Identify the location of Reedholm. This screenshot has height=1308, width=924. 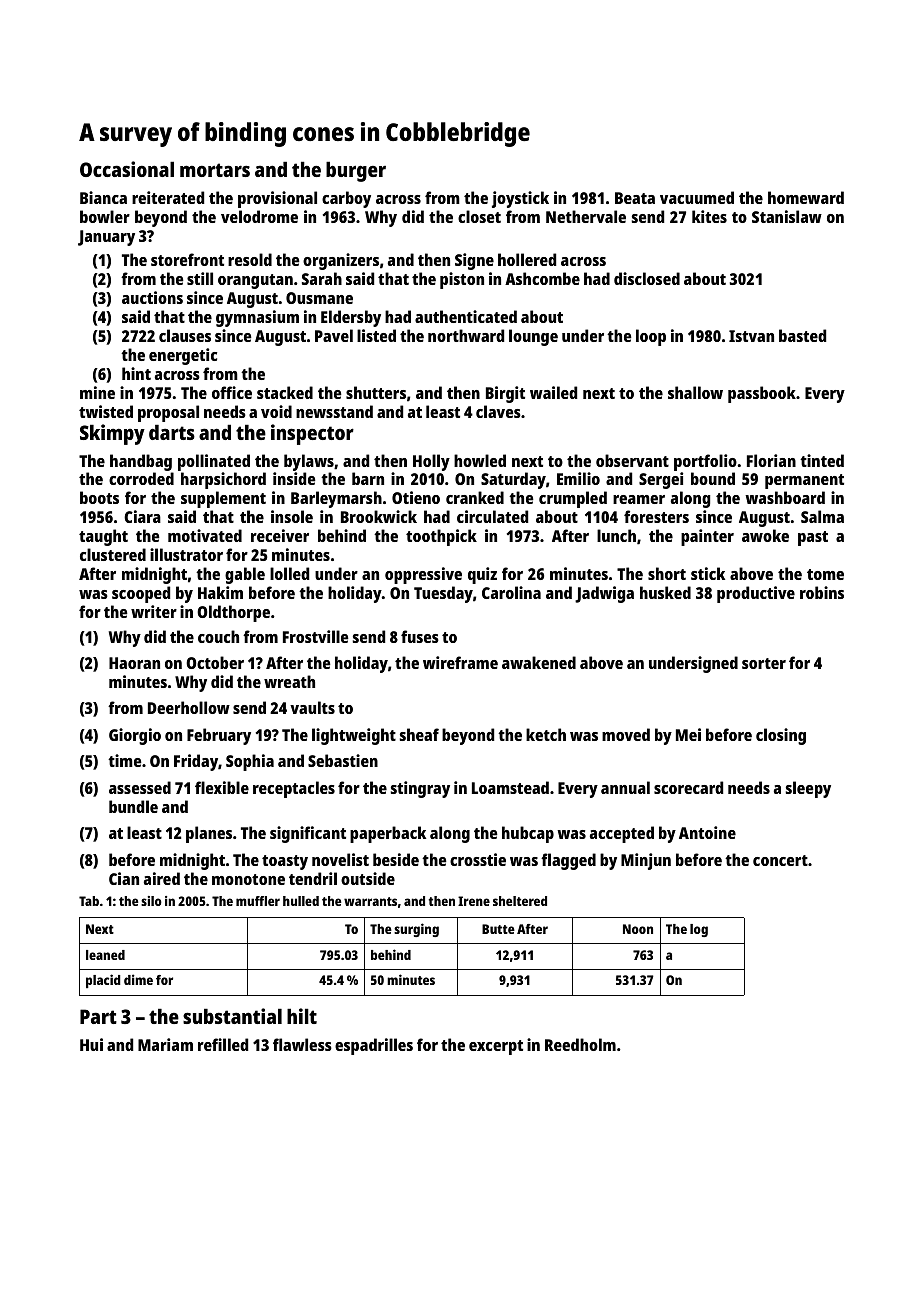
(580, 1044).
